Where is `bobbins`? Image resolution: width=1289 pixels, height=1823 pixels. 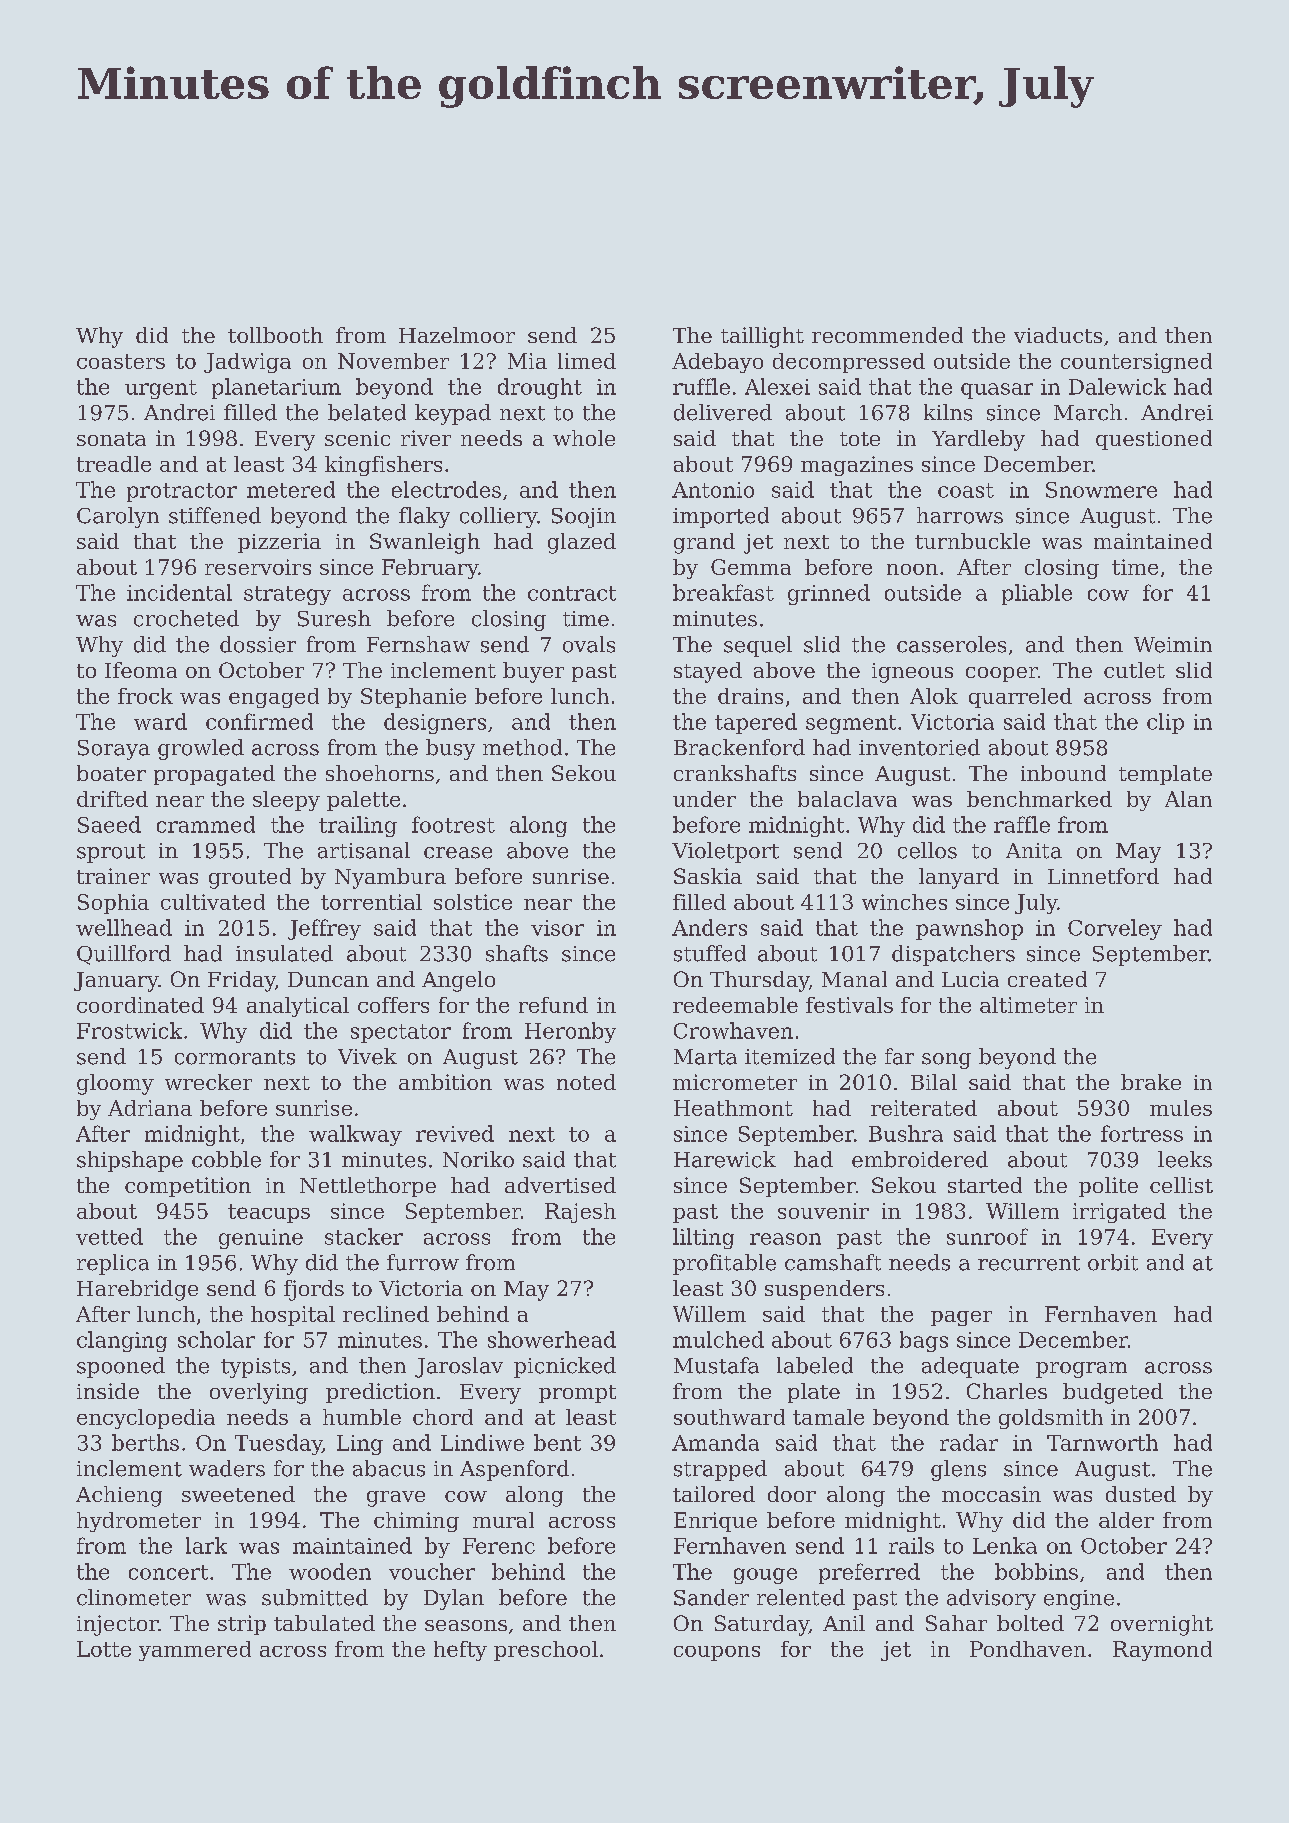
bobbins is located at coordinates (1036, 1571).
